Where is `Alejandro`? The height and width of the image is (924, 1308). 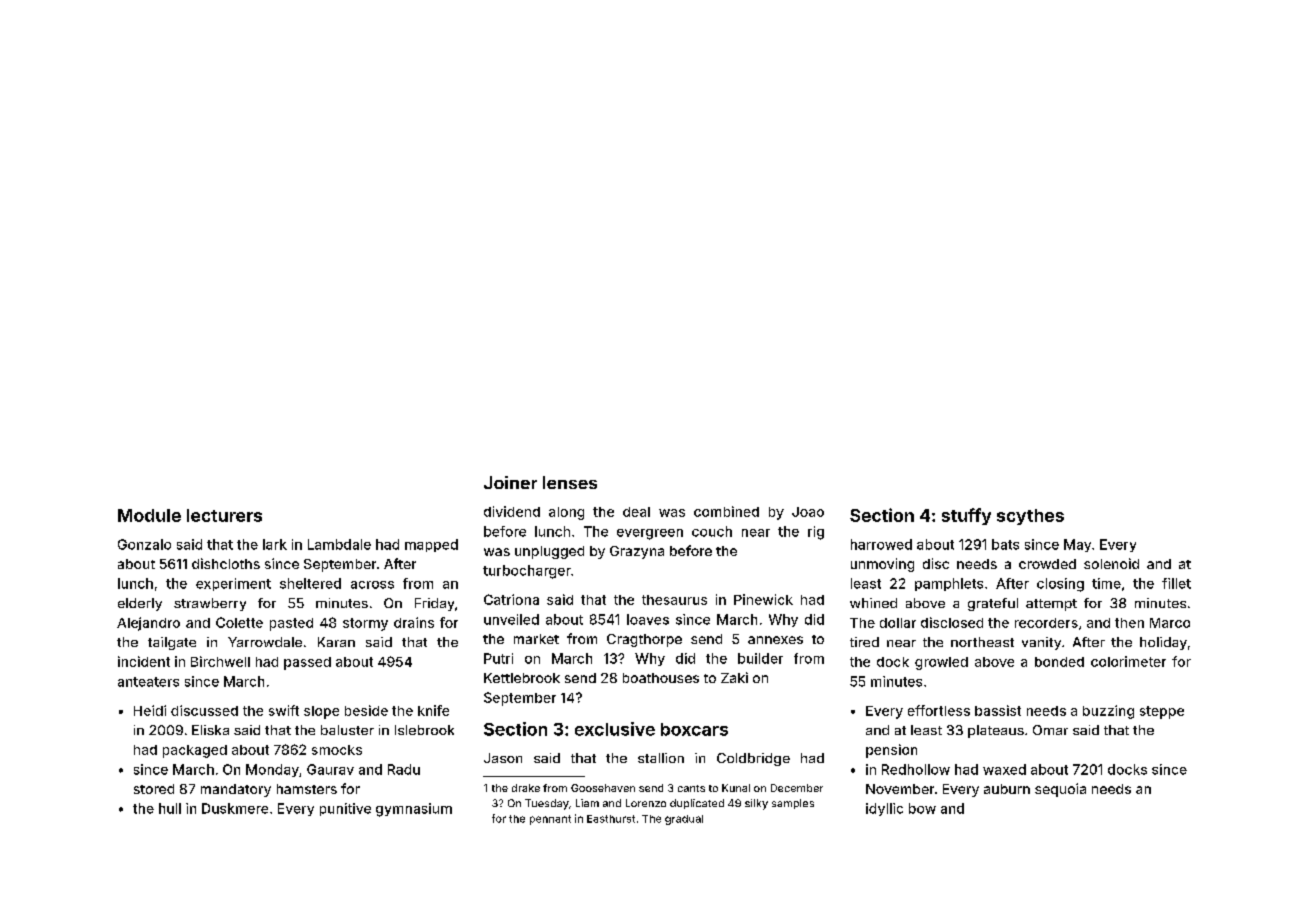
Alejandro is located at coordinates (148, 624).
